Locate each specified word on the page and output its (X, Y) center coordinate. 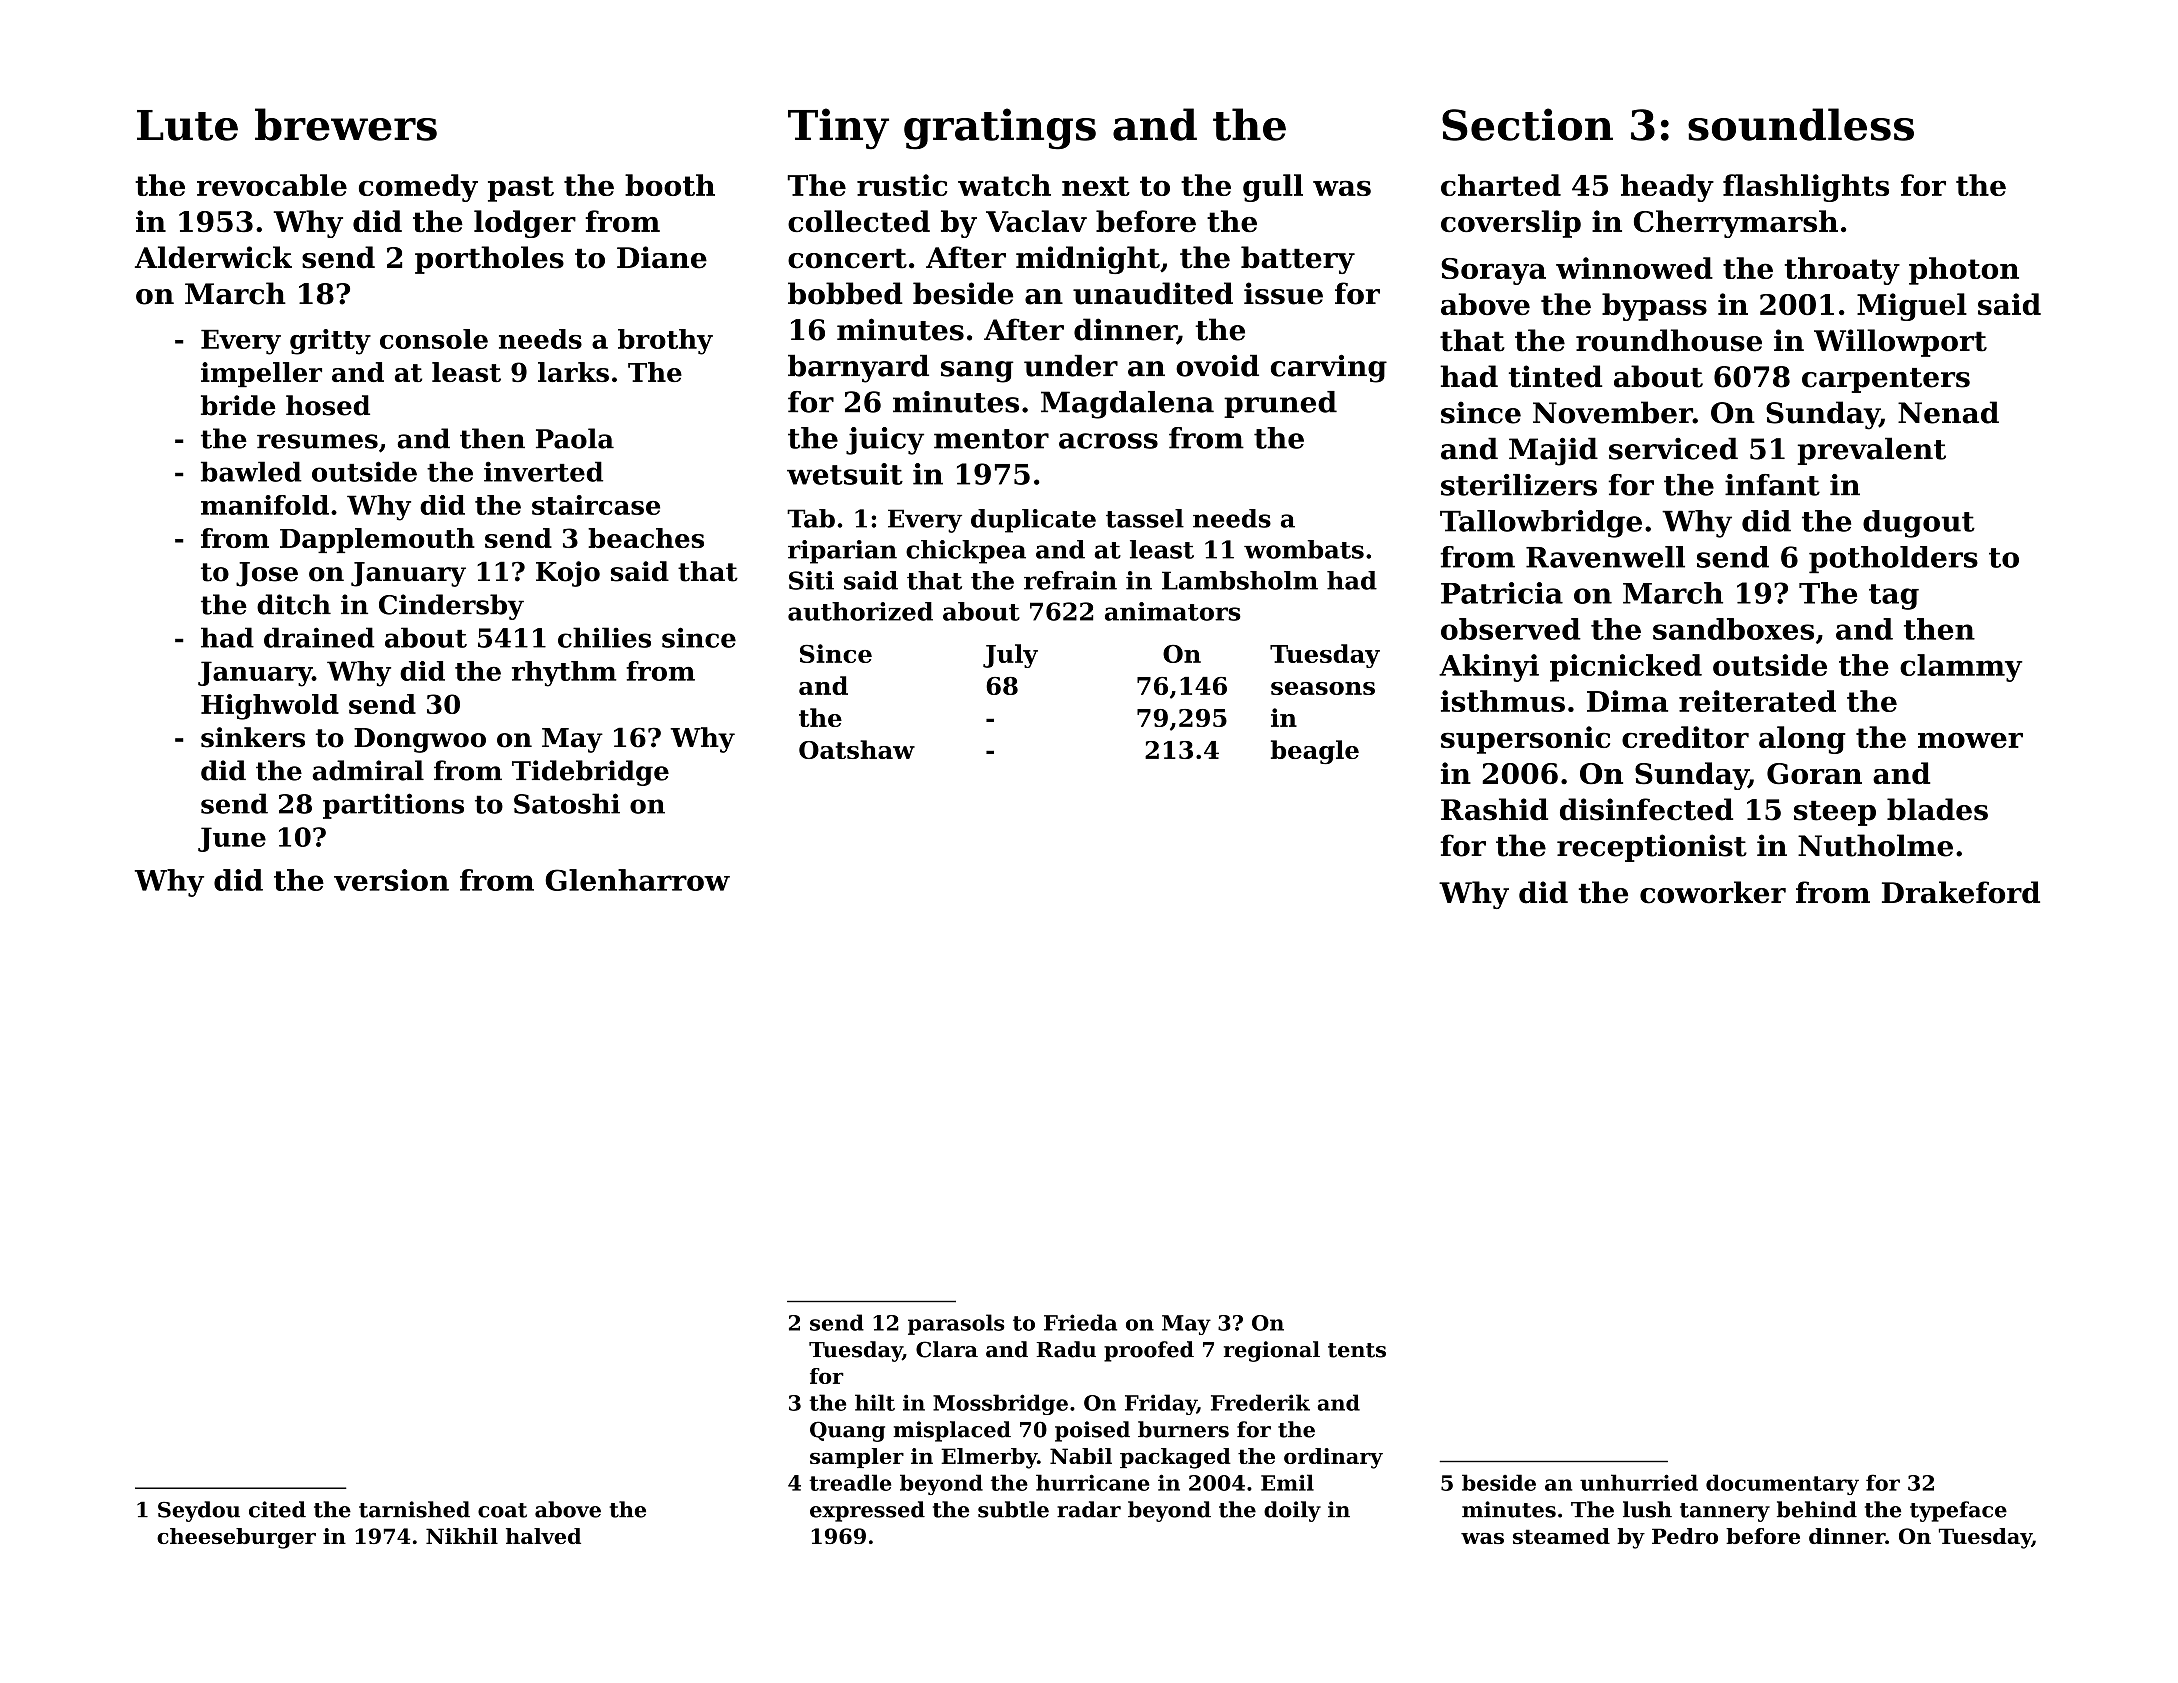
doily (1292, 1511)
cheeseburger (236, 1538)
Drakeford (1961, 892)
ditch (294, 604)
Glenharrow (637, 880)
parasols (956, 1324)
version (391, 880)
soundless (1801, 124)
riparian (842, 552)
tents (1357, 1350)
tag (1894, 597)
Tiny (838, 129)
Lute (187, 125)
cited (277, 1509)
